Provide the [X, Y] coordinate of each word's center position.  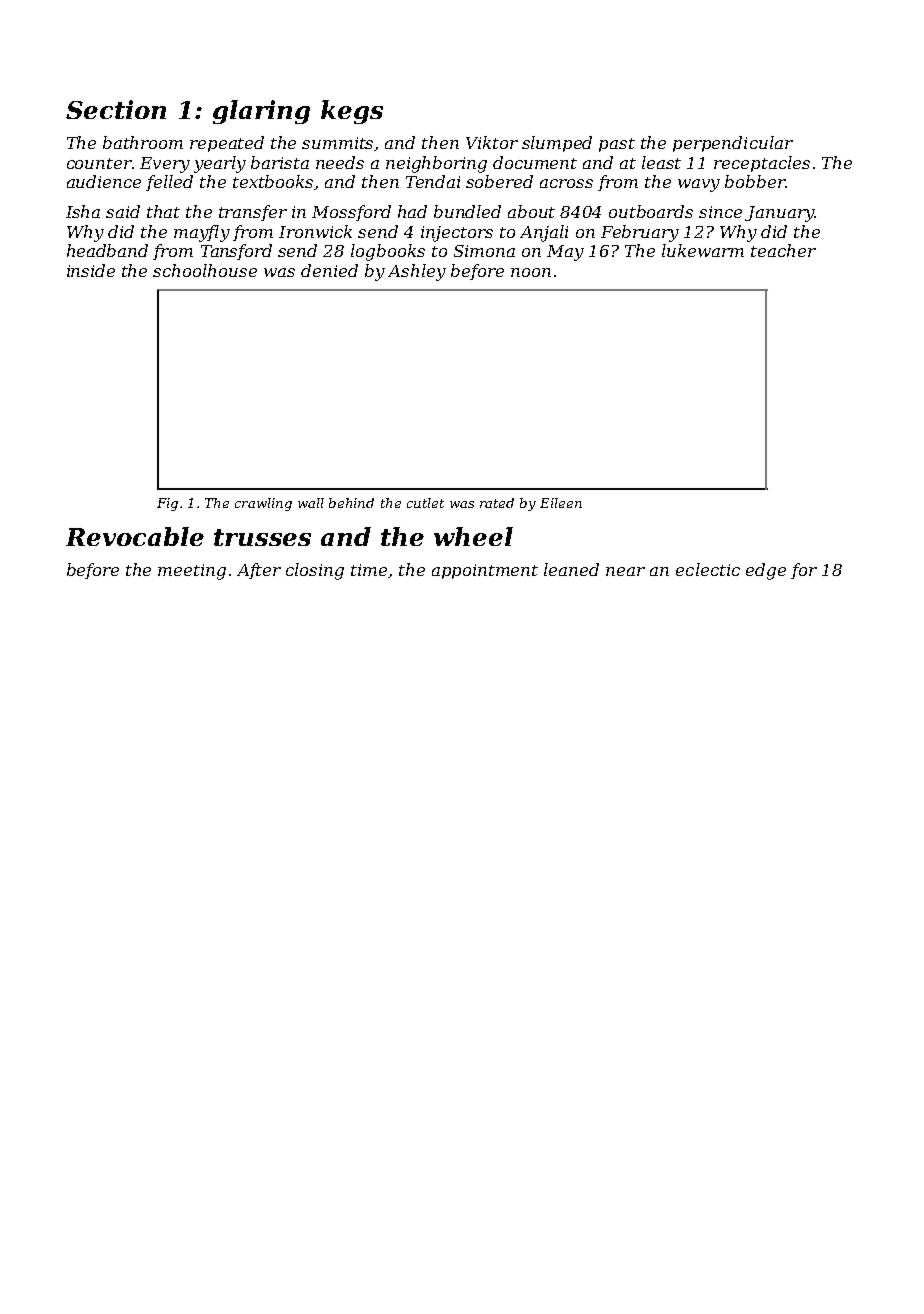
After [259, 571]
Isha [83, 211]
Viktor [492, 142]
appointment [485, 571]
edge [766, 571]
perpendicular [733, 144]
